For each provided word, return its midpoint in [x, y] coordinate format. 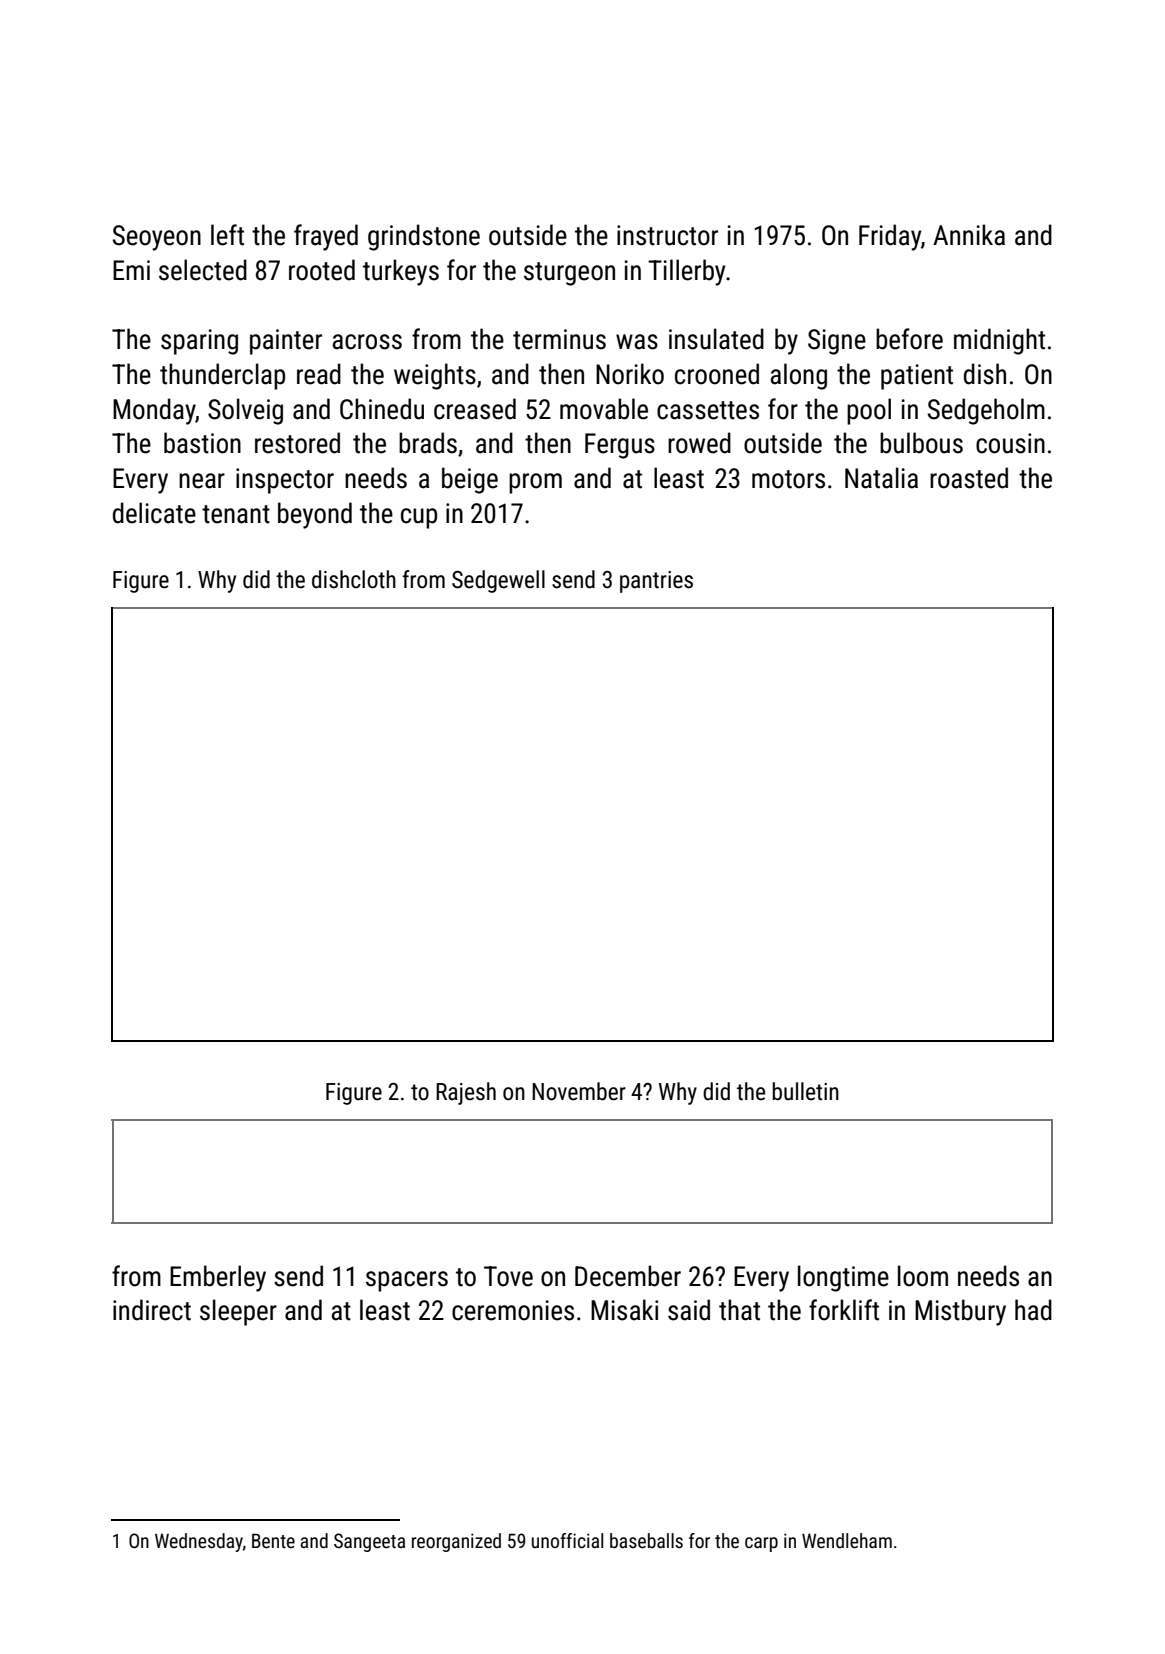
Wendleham [847, 1540]
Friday [890, 237]
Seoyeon [157, 238]
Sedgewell [498, 581]
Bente [273, 1540]
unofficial [567, 1540]
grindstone [424, 237]
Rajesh [466, 1093]
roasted [969, 478]
